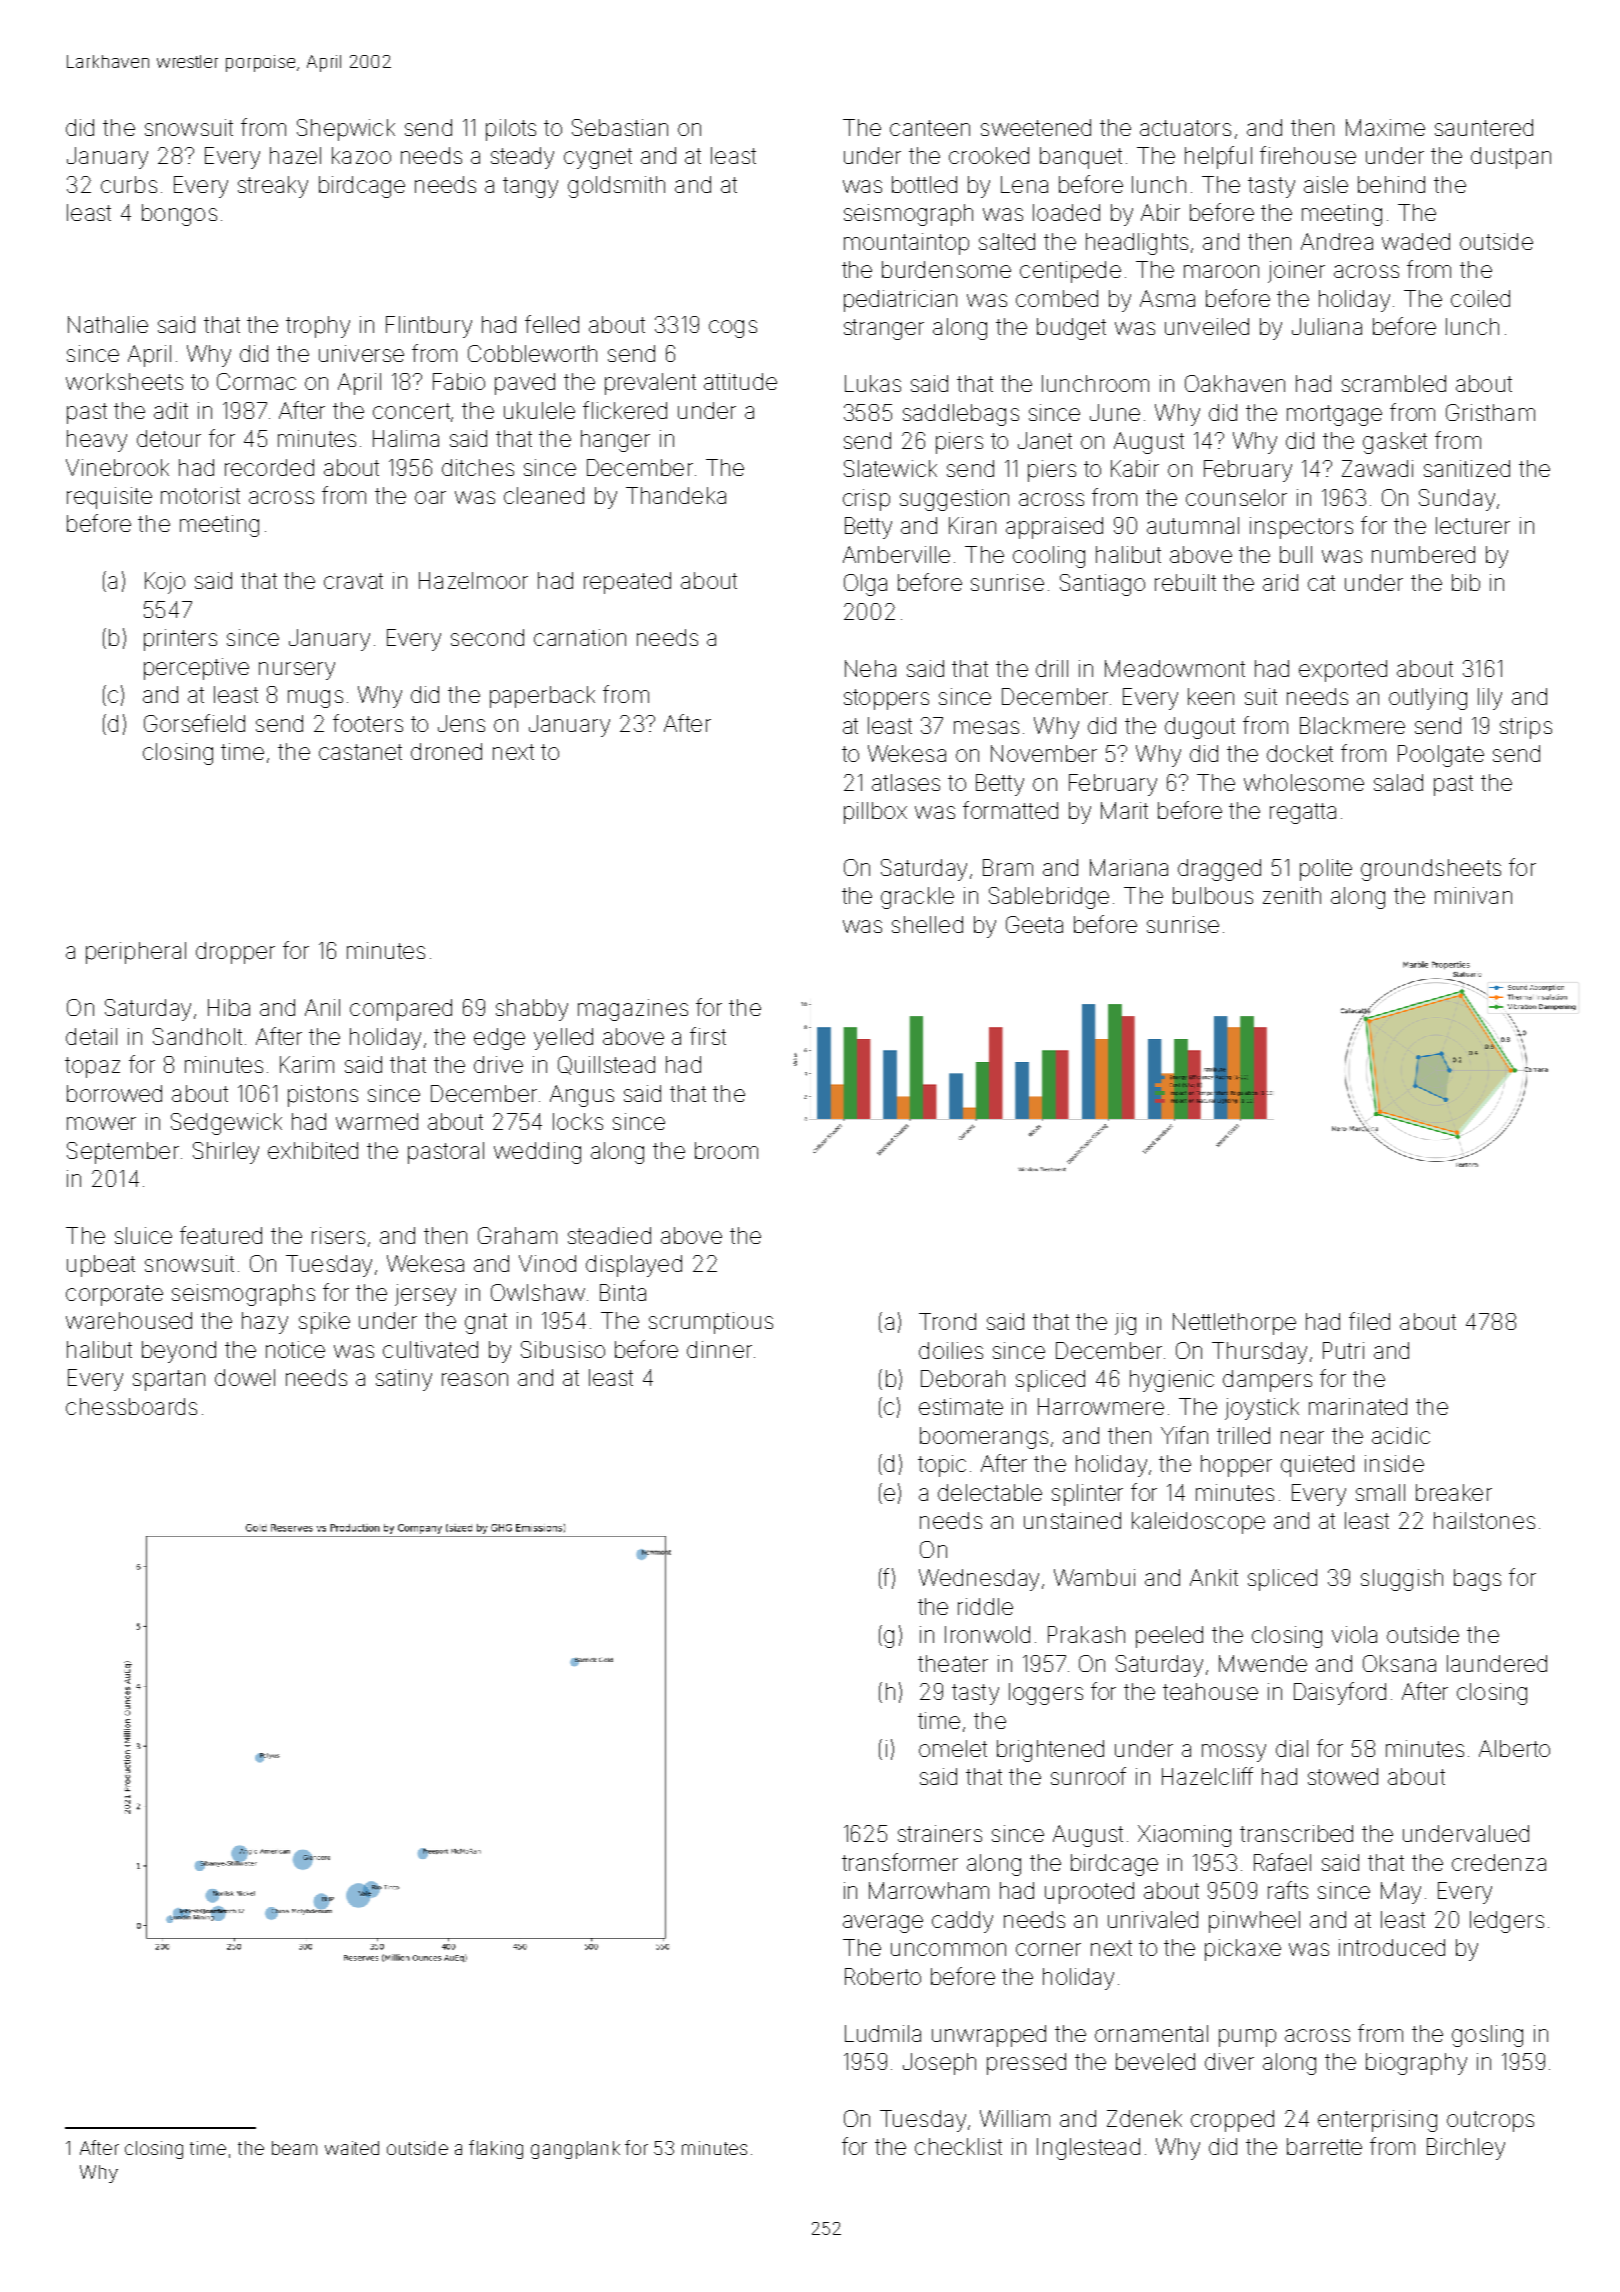 Image resolution: width=1620 pixels, height=2292 pixels. I want to click on Birchley, so click(1466, 2149).
